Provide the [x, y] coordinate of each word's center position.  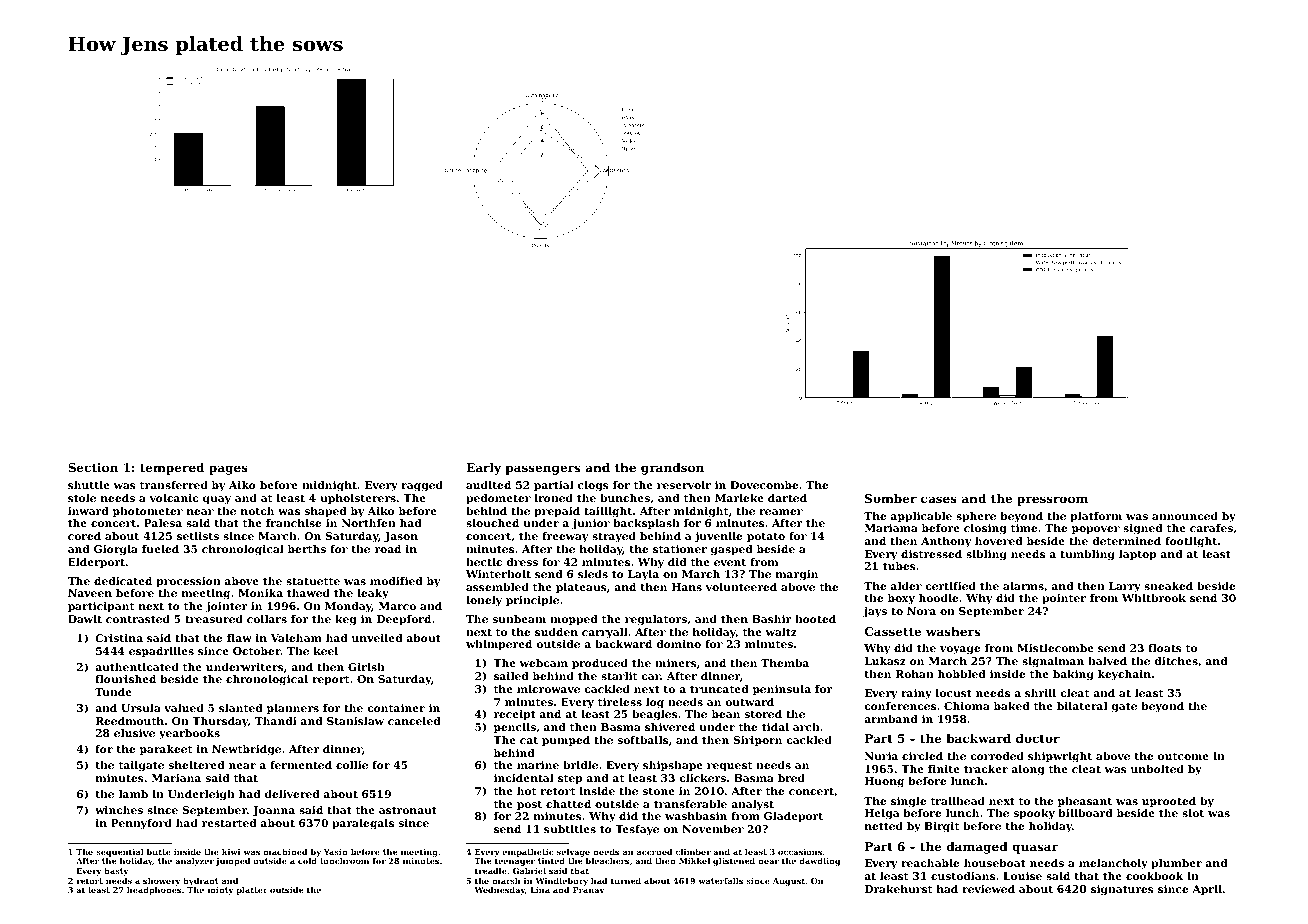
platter [252, 891]
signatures [1122, 890]
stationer [680, 549]
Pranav [588, 890]
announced [1185, 516]
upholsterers [358, 499]
